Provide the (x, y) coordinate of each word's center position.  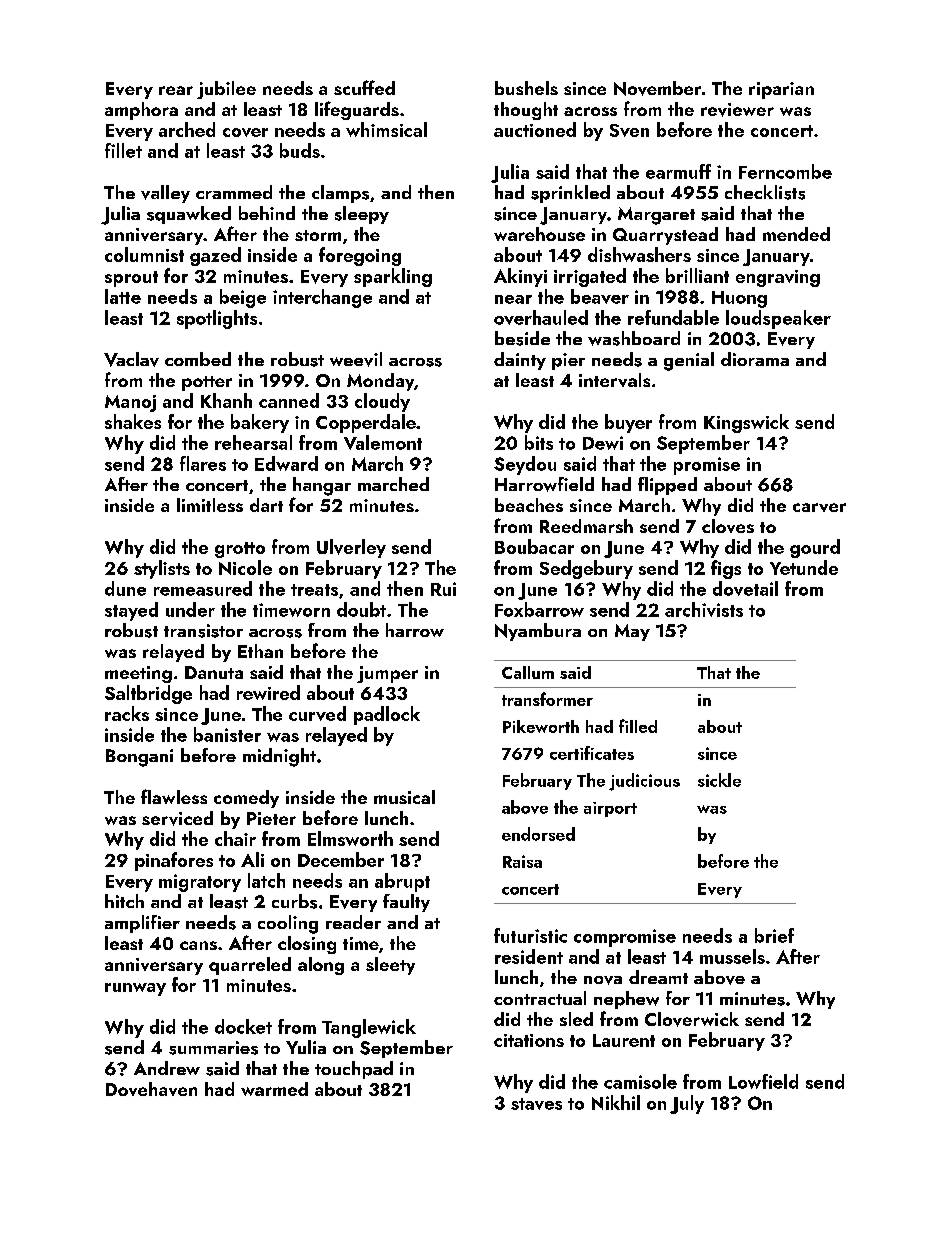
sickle (719, 780)
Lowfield (763, 1081)
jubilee (226, 90)
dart (266, 505)
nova (603, 980)
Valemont (383, 442)
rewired (268, 692)
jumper (387, 674)
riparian (781, 90)
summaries (213, 1048)
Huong (739, 299)
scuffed (364, 87)
